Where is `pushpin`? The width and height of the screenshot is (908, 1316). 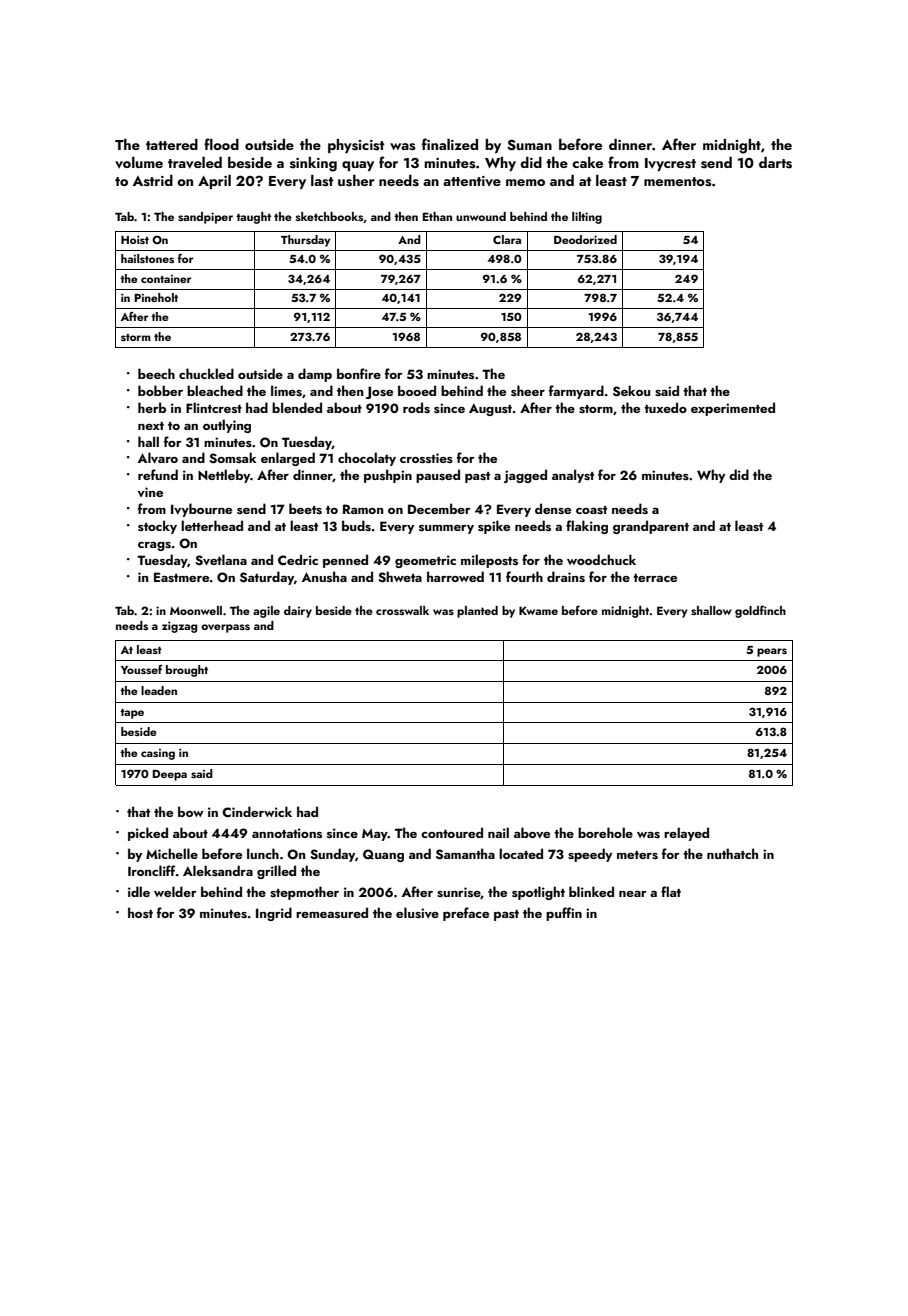 pushpin is located at coordinates (388, 476).
